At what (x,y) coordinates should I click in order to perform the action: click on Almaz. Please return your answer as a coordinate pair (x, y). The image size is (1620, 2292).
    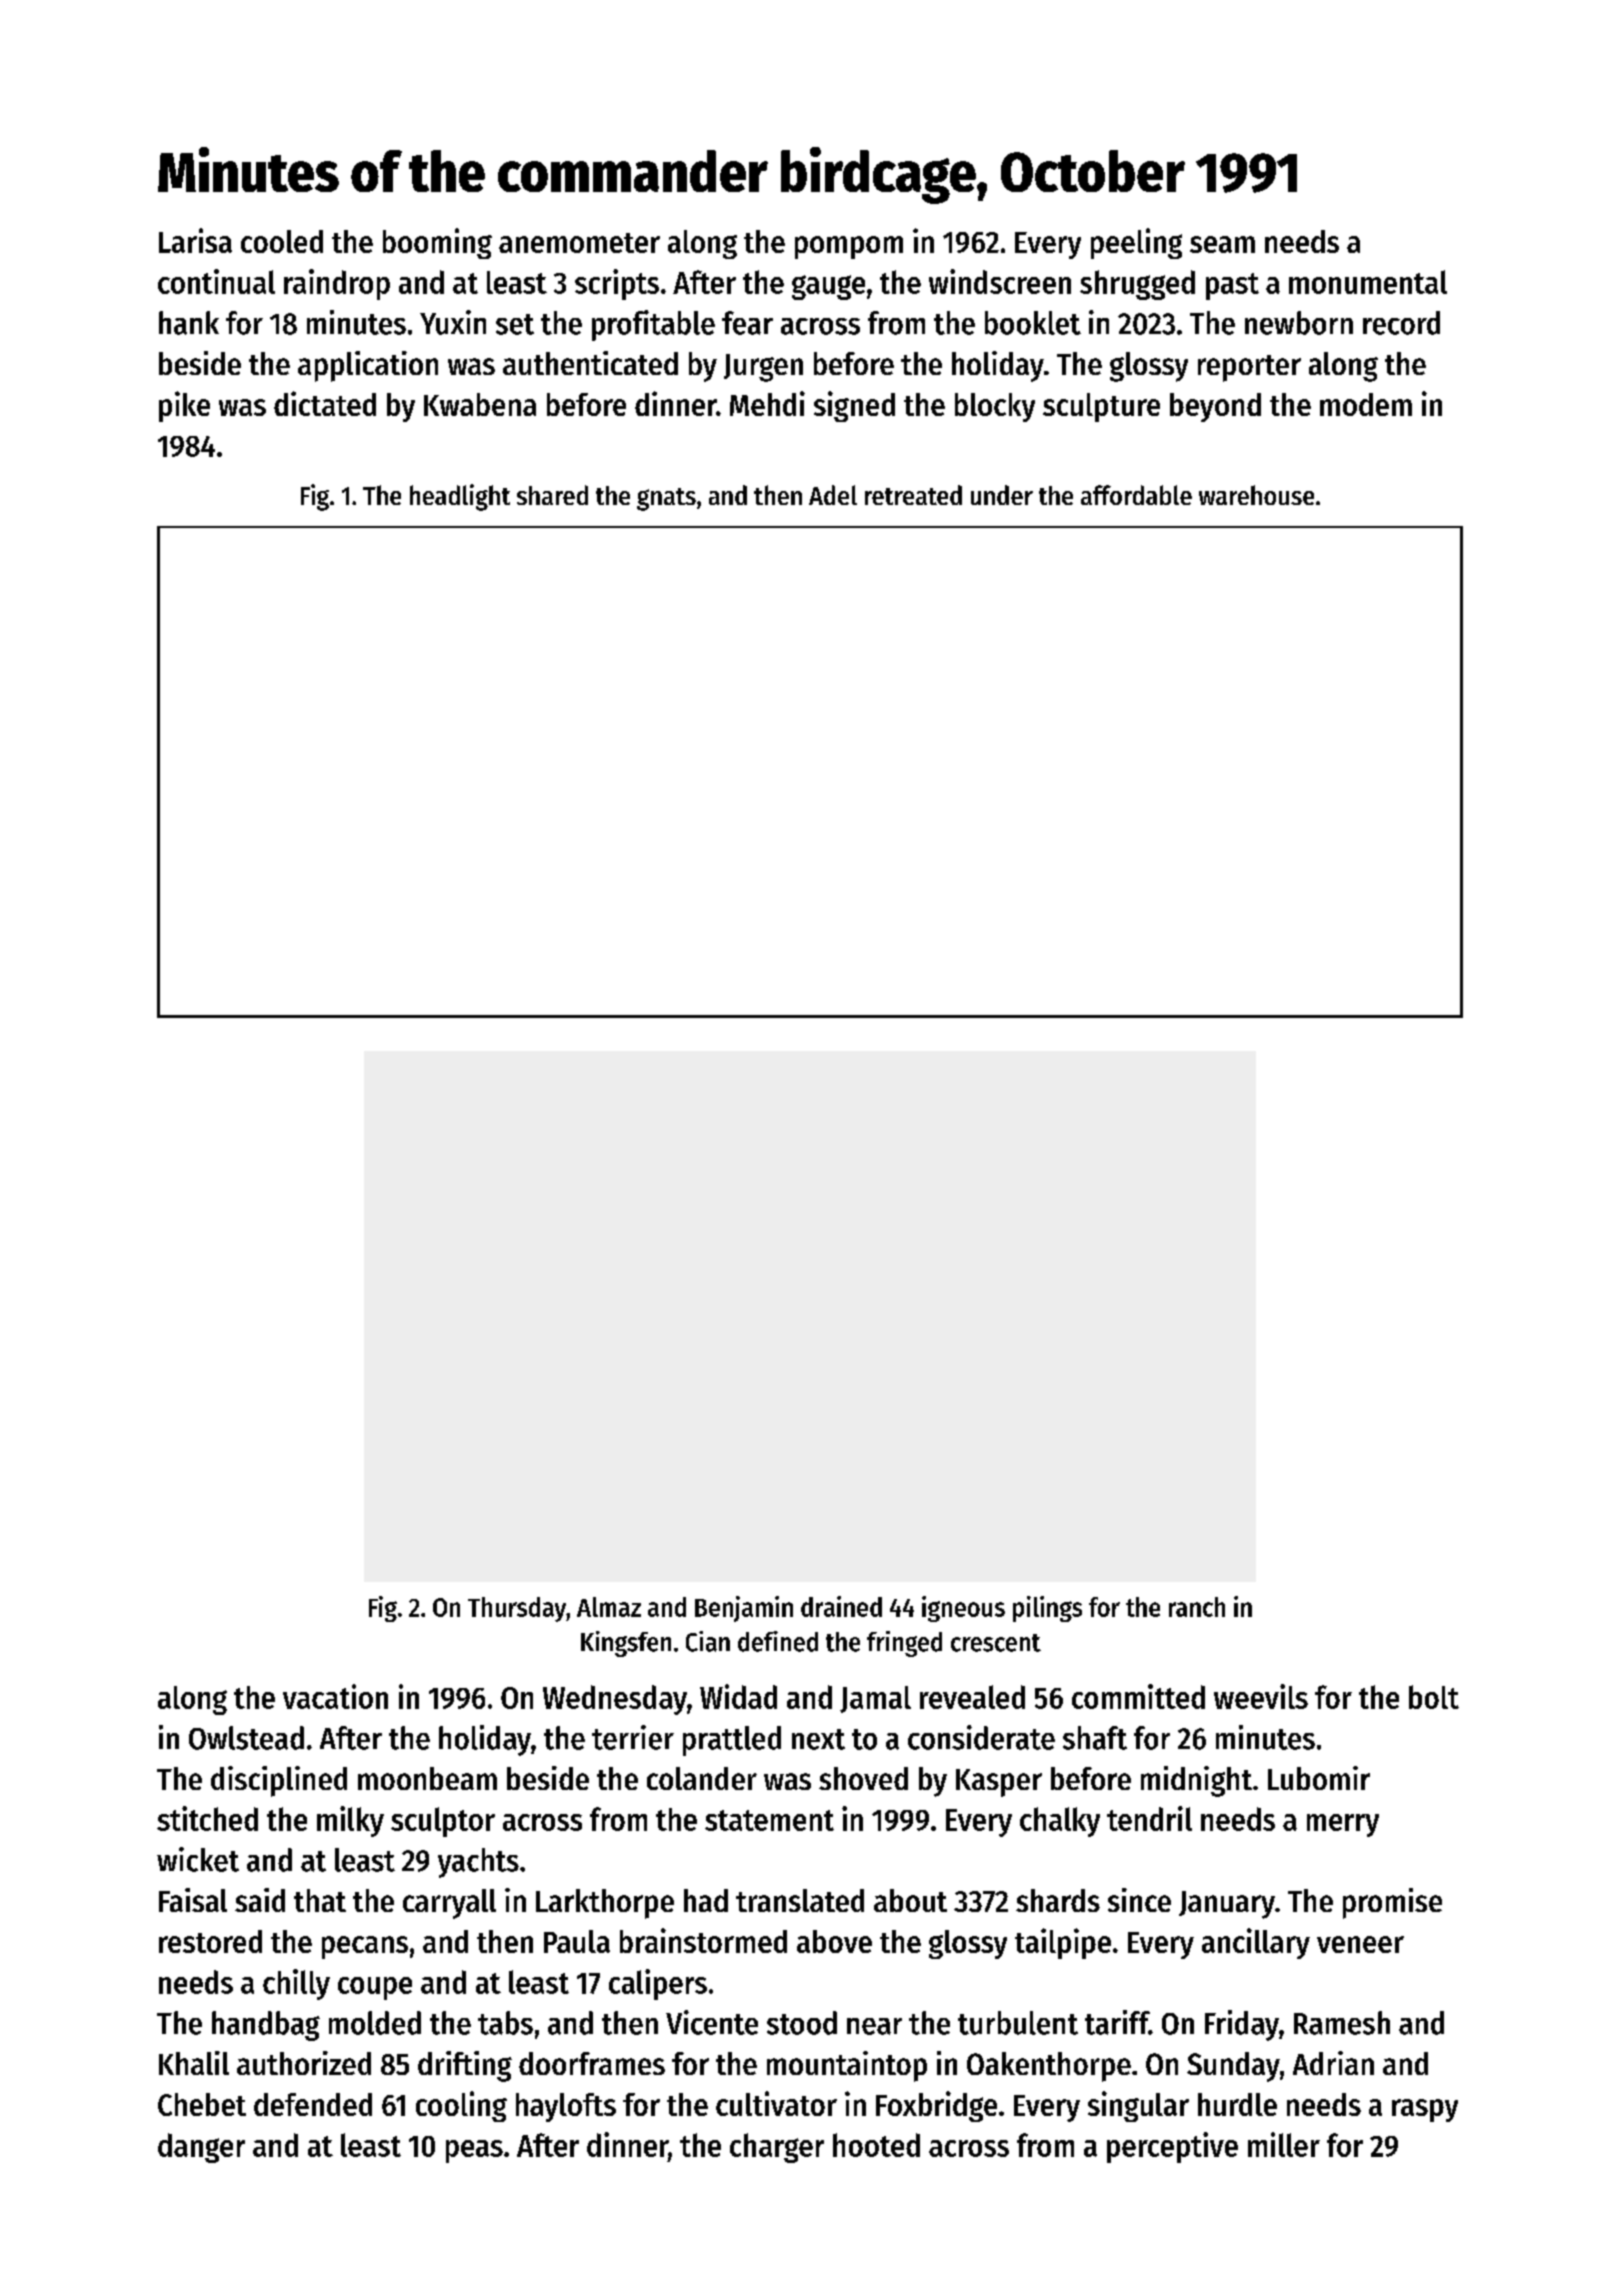
    Looking at the image, I should click on (609, 1607).
